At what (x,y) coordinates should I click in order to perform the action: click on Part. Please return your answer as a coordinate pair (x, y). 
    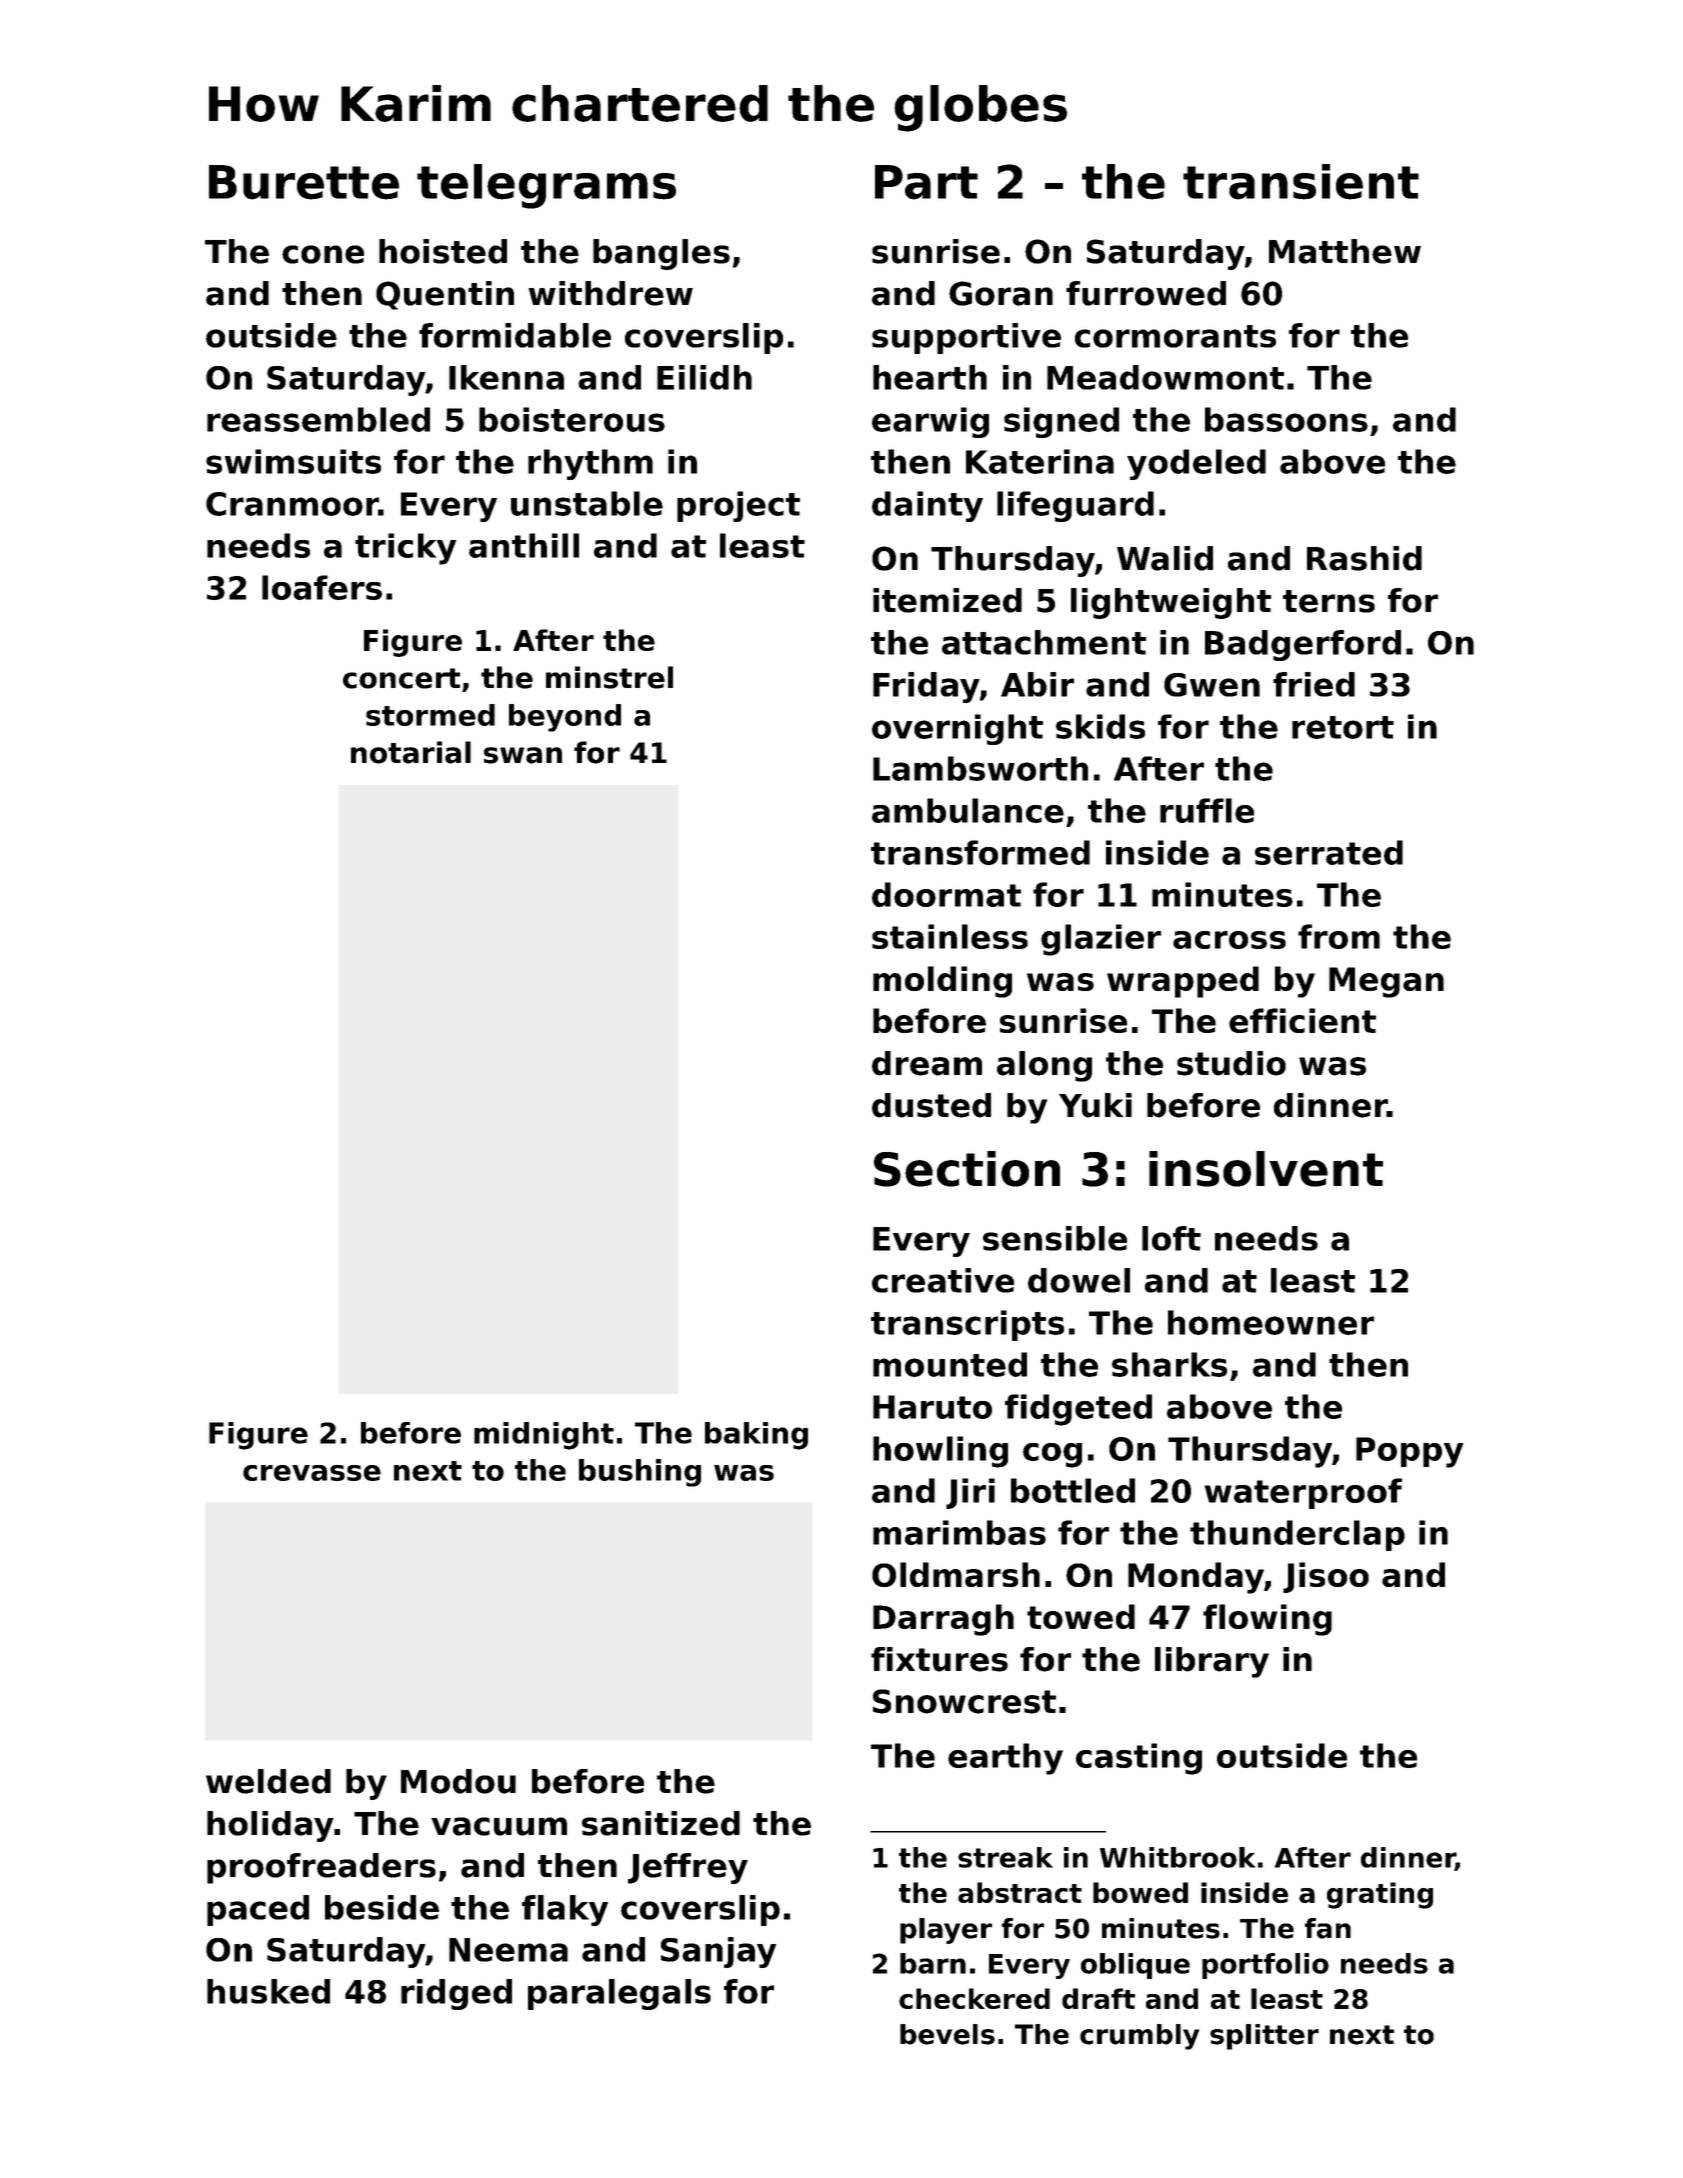
    Looking at the image, I should click on (926, 182).
